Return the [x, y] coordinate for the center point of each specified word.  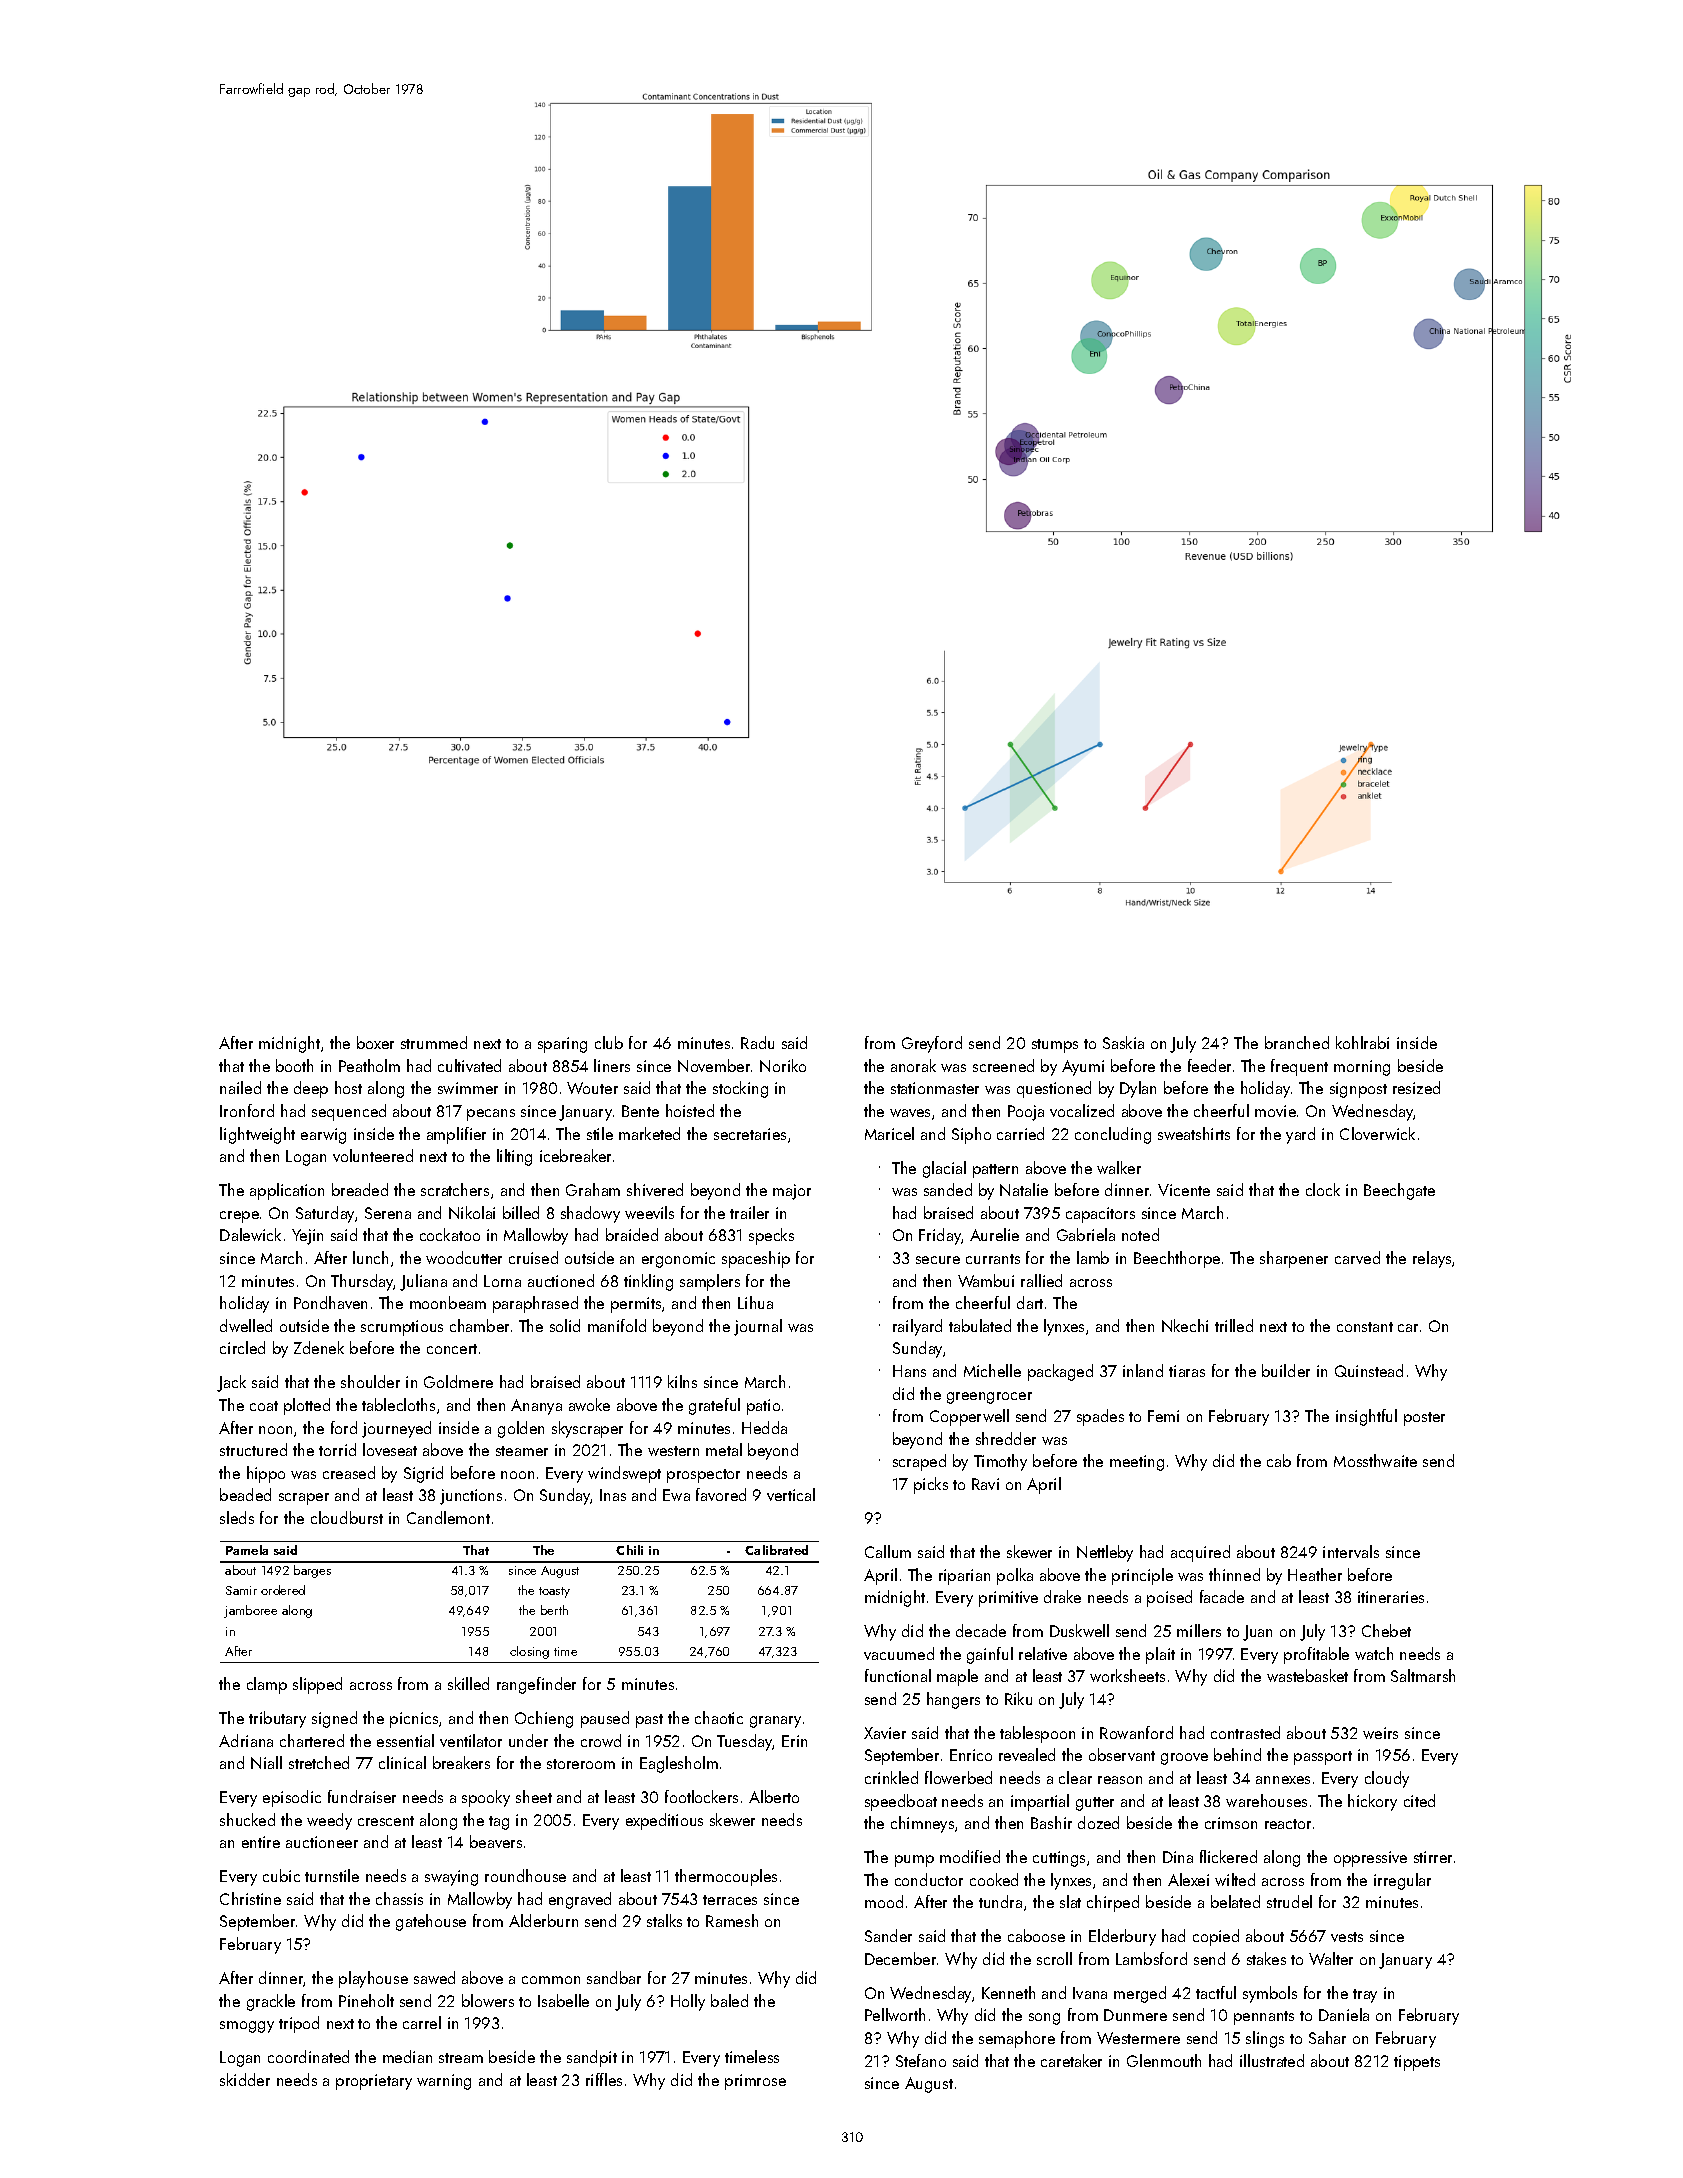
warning [444, 2082]
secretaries [750, 1134]
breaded [360, 1189]
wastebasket [1307, 1675]
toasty [554, 1592]
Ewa [676, 1495]
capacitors [1100, 1215]
